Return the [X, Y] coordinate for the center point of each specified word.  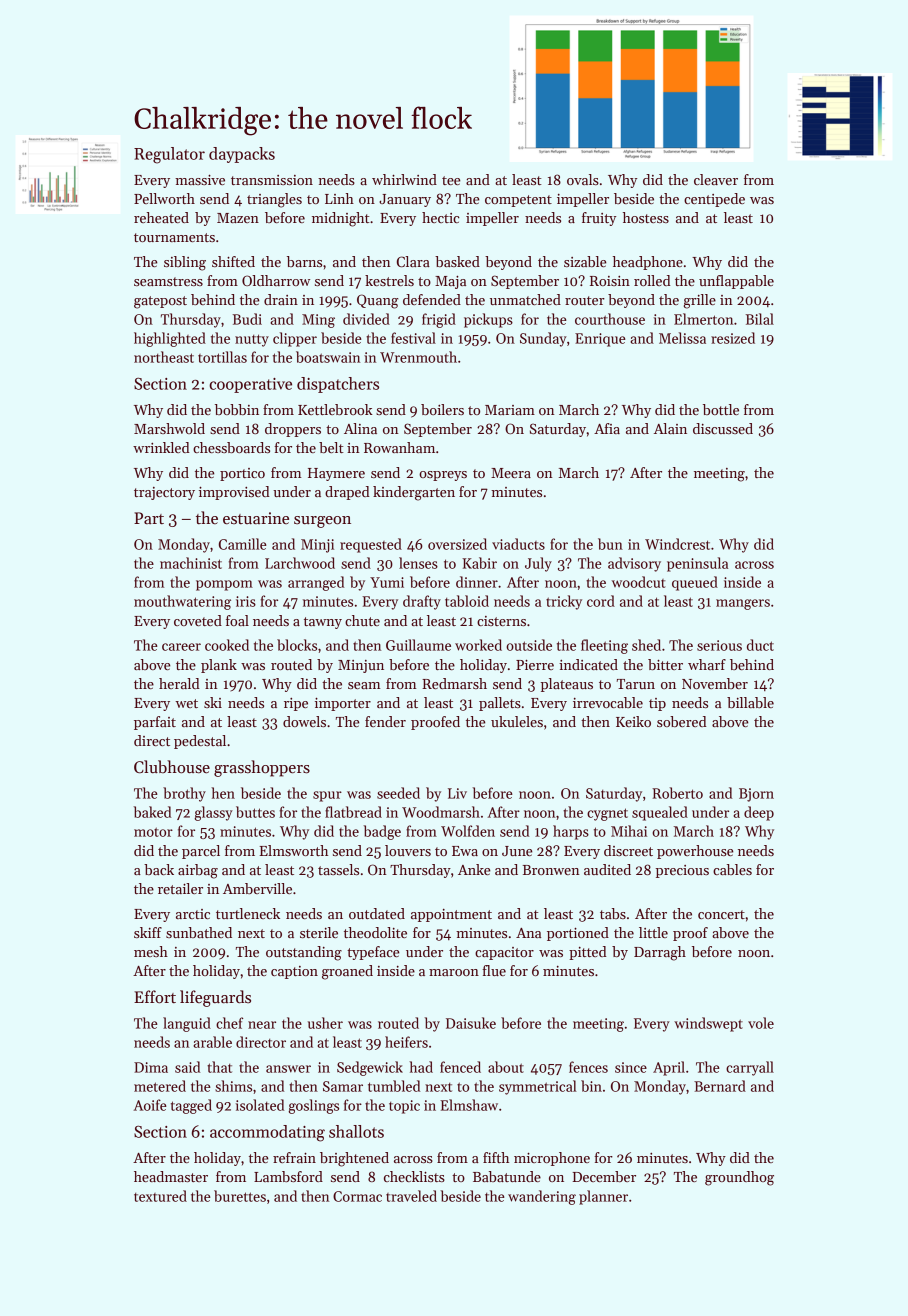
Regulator [169, 155]
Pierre [535, 664]
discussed [723, 428]
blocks [297, 645]
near [262, 1025]
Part [149, 518]
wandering [542, 1197]
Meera [511, 473]
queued [695, 583]
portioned [578, 934]
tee [451, 180]
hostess [646, 217]
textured [160, 1196]
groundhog [739, 1178]
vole [761, 1023]
